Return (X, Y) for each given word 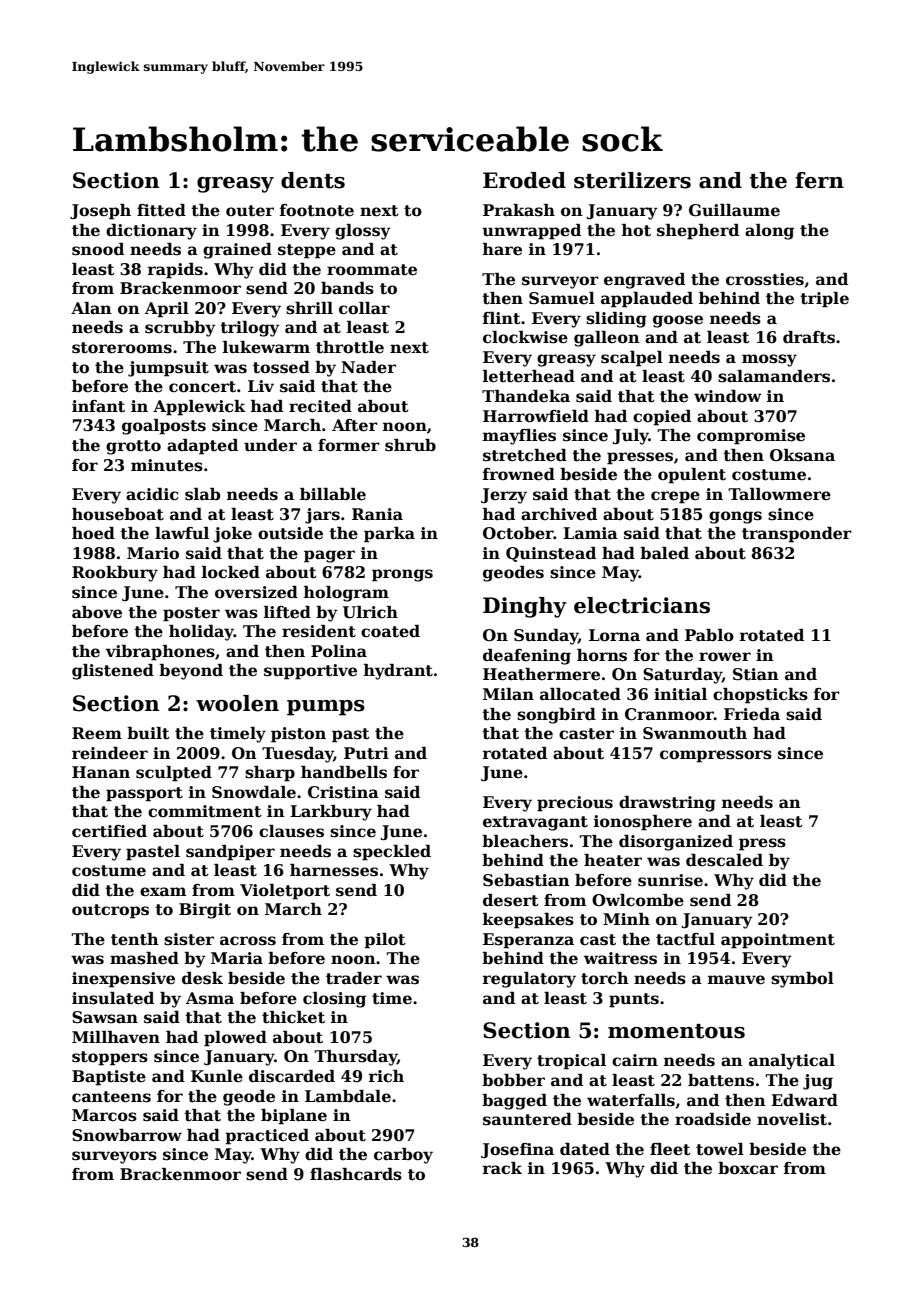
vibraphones (160, 653)
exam (163, 892)
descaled (724, 860)
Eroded (524, 180)
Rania (377, 514)
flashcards (356, 1174)
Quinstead (551, 554)
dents (313, 180)
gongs (735, 517)
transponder (797, 535)
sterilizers (632, 180)
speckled (392, 853)
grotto (133, 447)
